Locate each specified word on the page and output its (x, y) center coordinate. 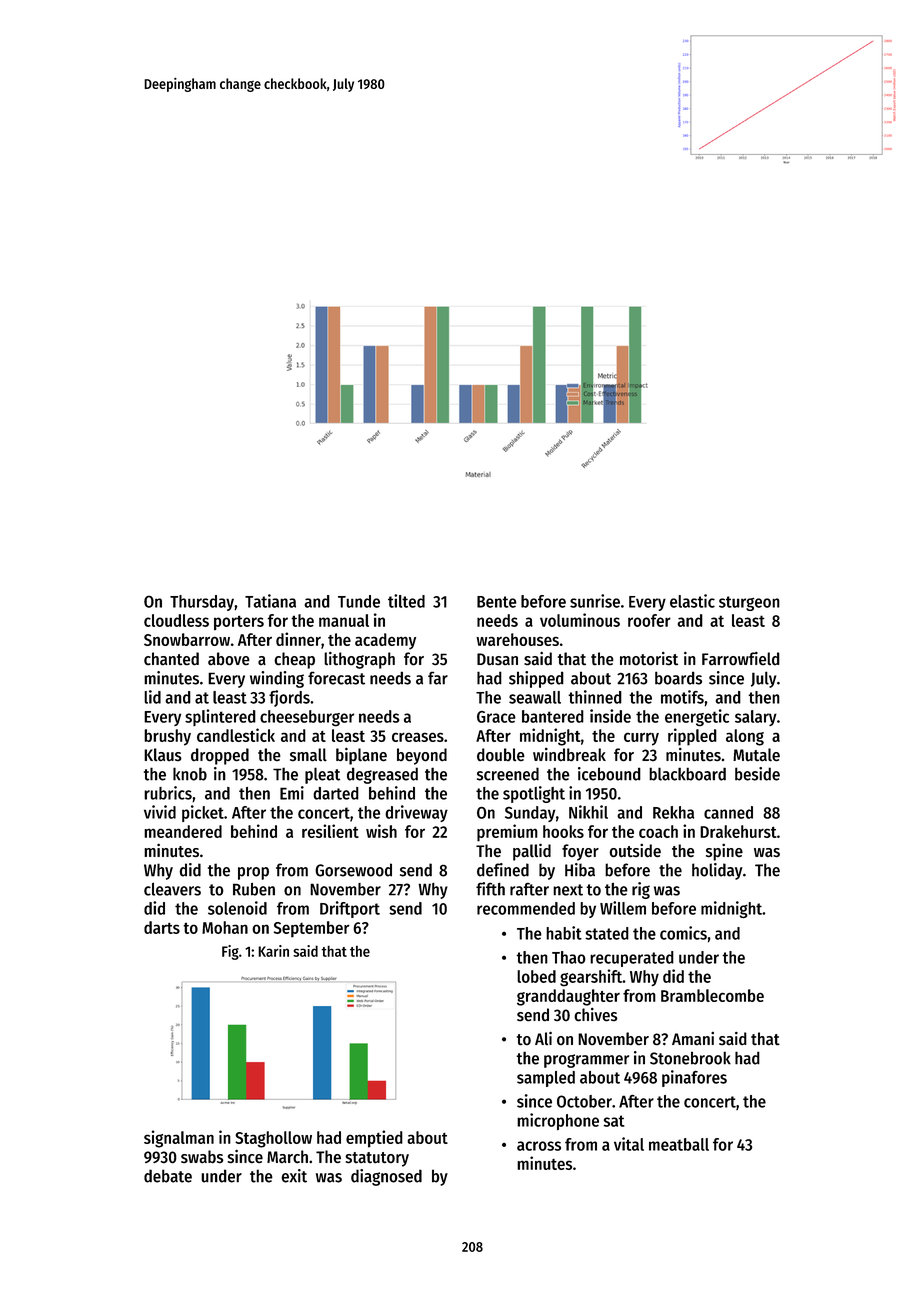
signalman (179, 1139)
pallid (532, 852)
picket (203, 813)
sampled (546, 1079)
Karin (273, 951)
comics (683, 933)
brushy (167, 737)
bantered (553, 716)
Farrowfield (741, 659)
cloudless (176, 620)
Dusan (497, 659)
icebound (609, 774)
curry (641, 739)
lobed (536, 976)
